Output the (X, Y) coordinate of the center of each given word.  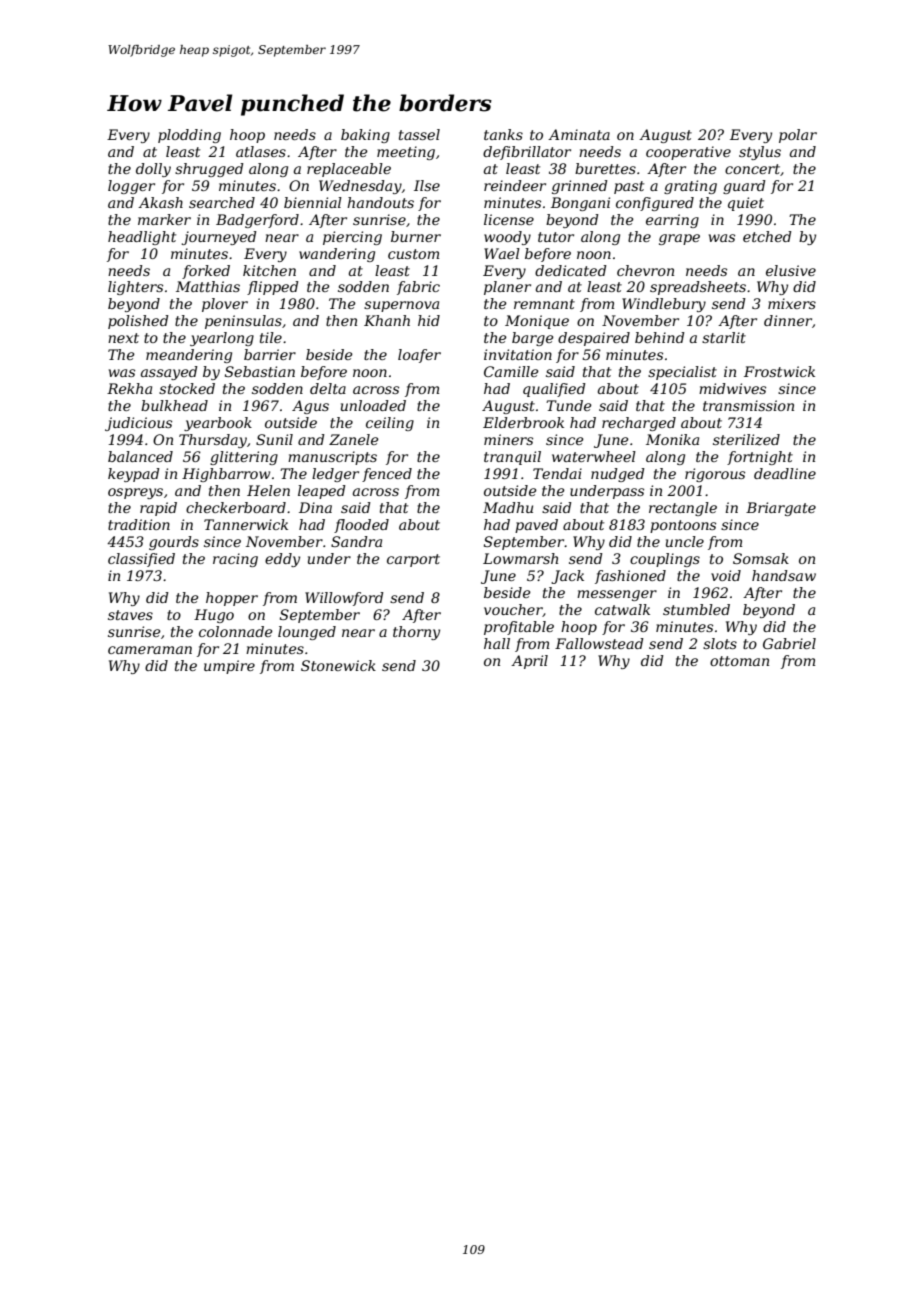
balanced (140, 456)
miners (508, 439)
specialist (682, 373)
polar (798, 136)
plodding (189, 136)
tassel (419, 134)
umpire (229, 667)
